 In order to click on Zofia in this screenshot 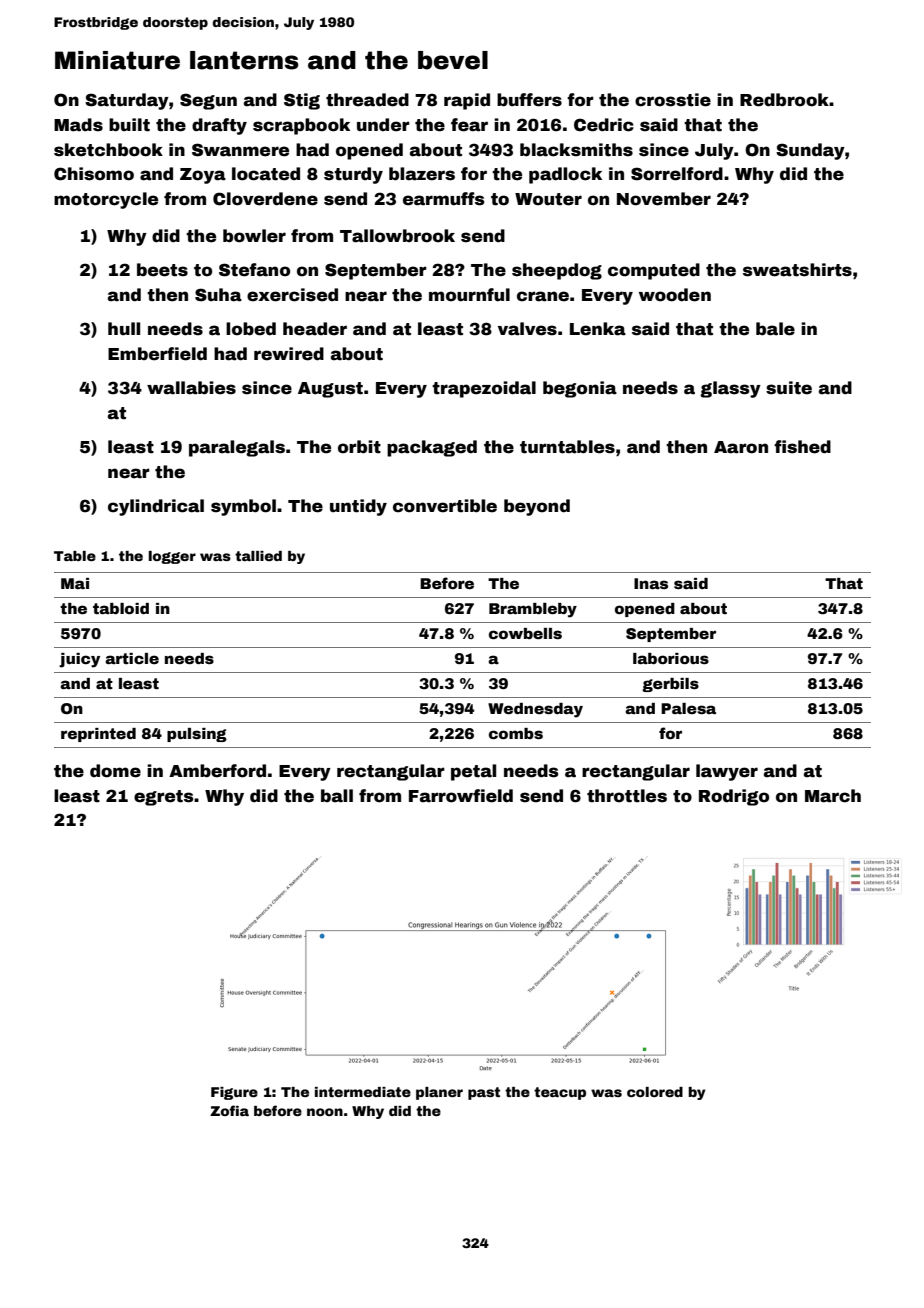, I will do `click(229, 1110)`.
